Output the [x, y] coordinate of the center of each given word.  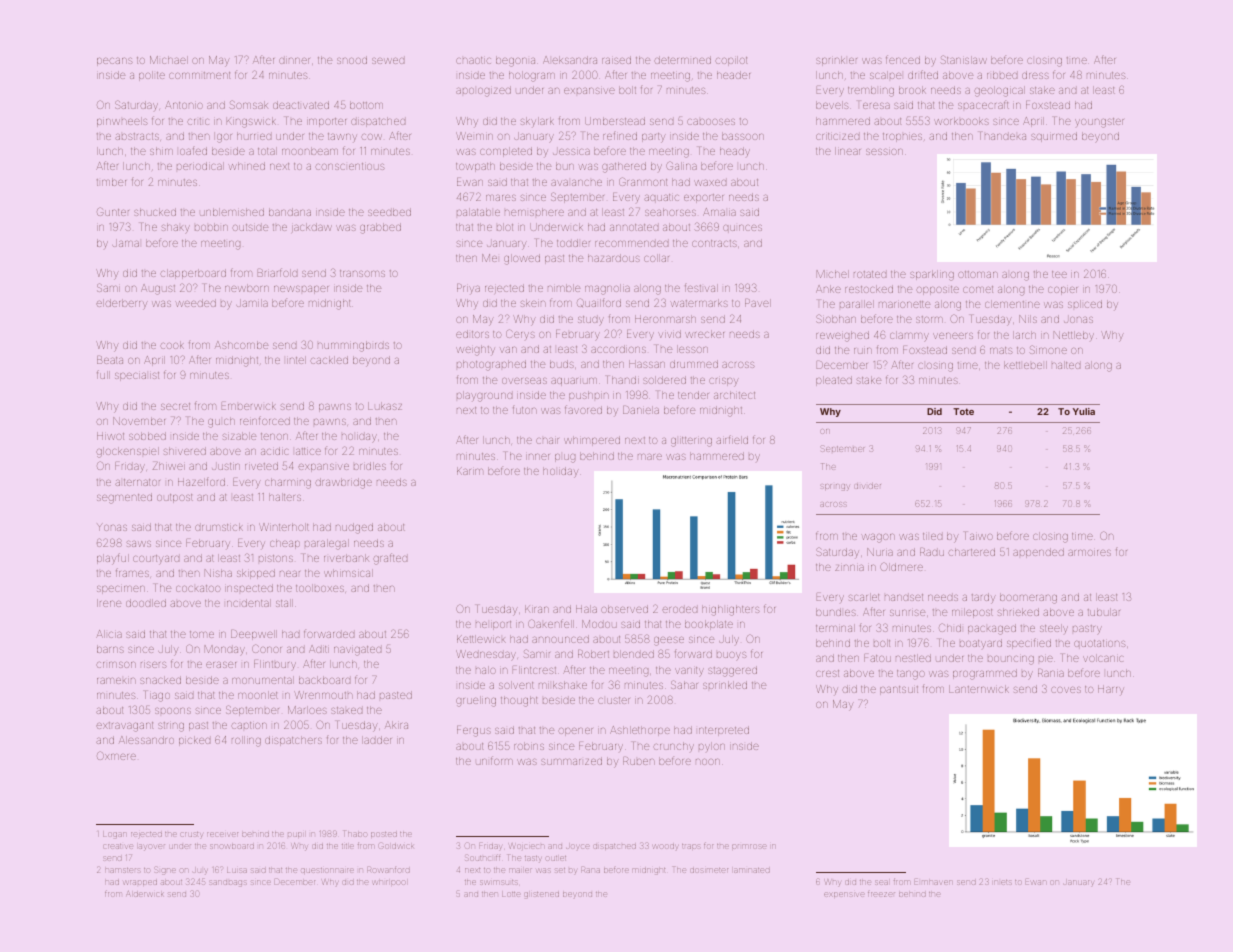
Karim [470, 471]
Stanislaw [964, 59]
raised [616, 60]
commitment [199, 75]
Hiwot [110, 436]
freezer [881, 894]
